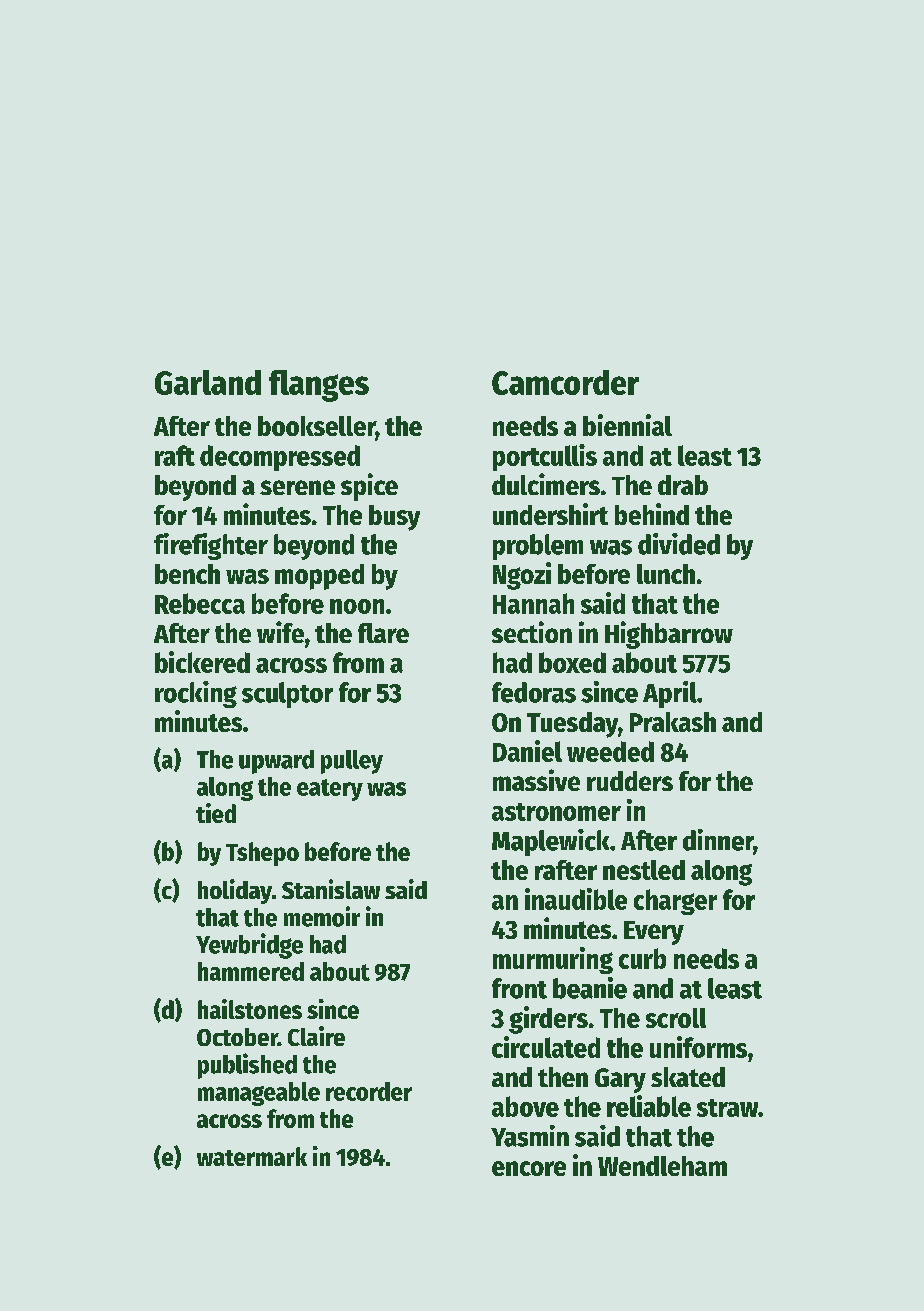  What do you see at coordinates (208, 382) in the image?
I see `Garland` at bounding box center [208, 382].
